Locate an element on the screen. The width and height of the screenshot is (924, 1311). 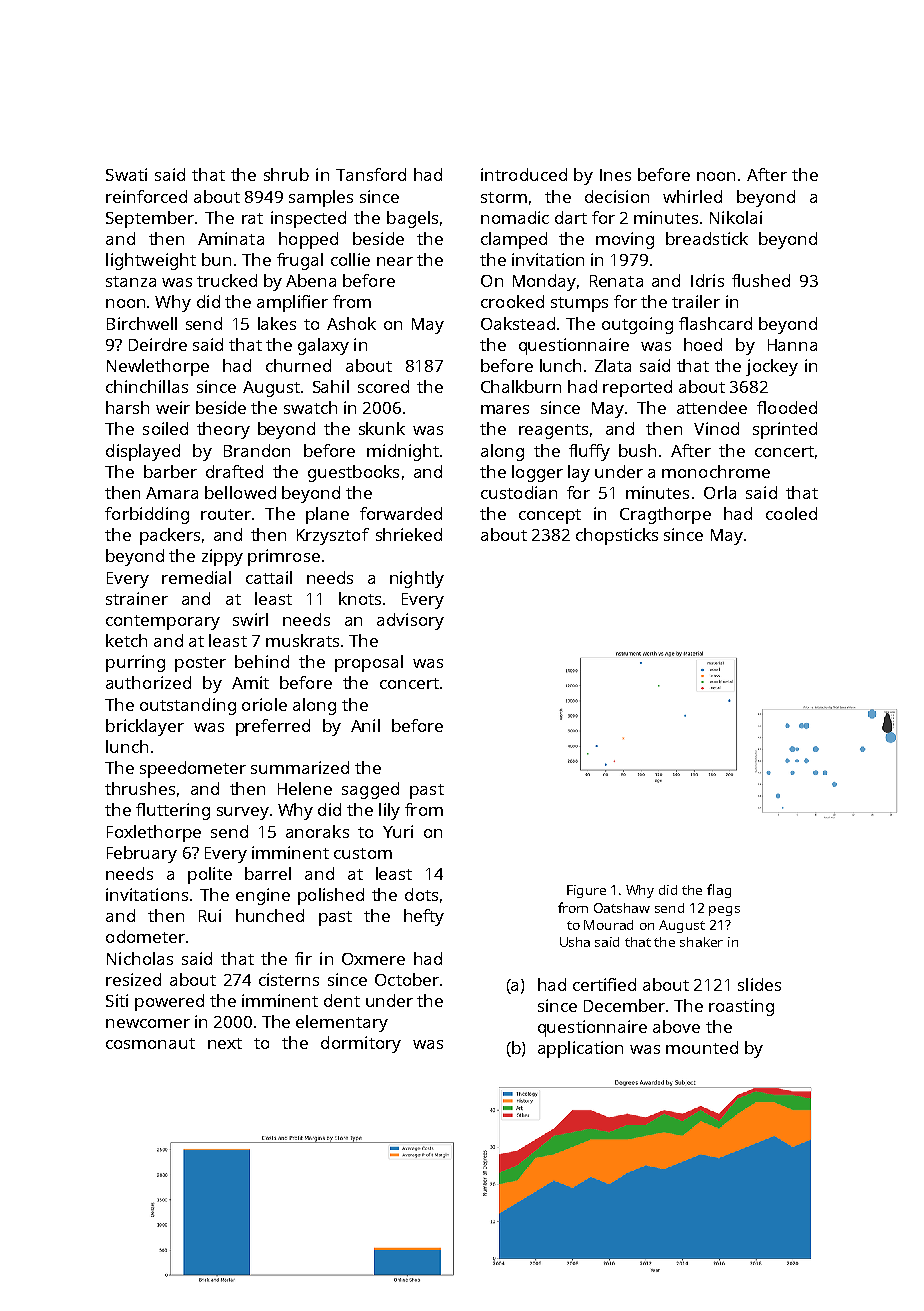
thrushes is located at coordinates (140, 788).
